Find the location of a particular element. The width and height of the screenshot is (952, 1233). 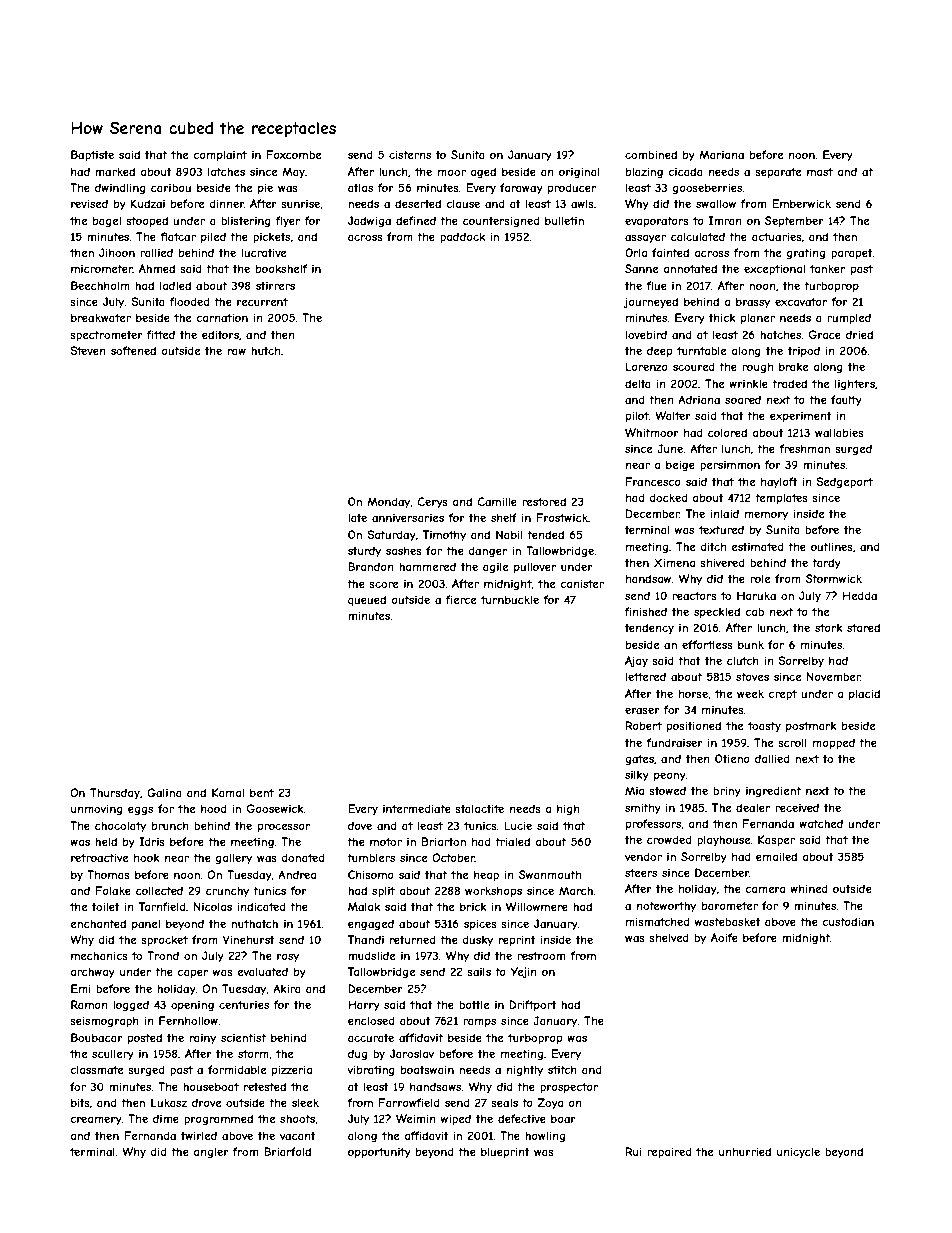

November is located at coordinates (834, 676).
